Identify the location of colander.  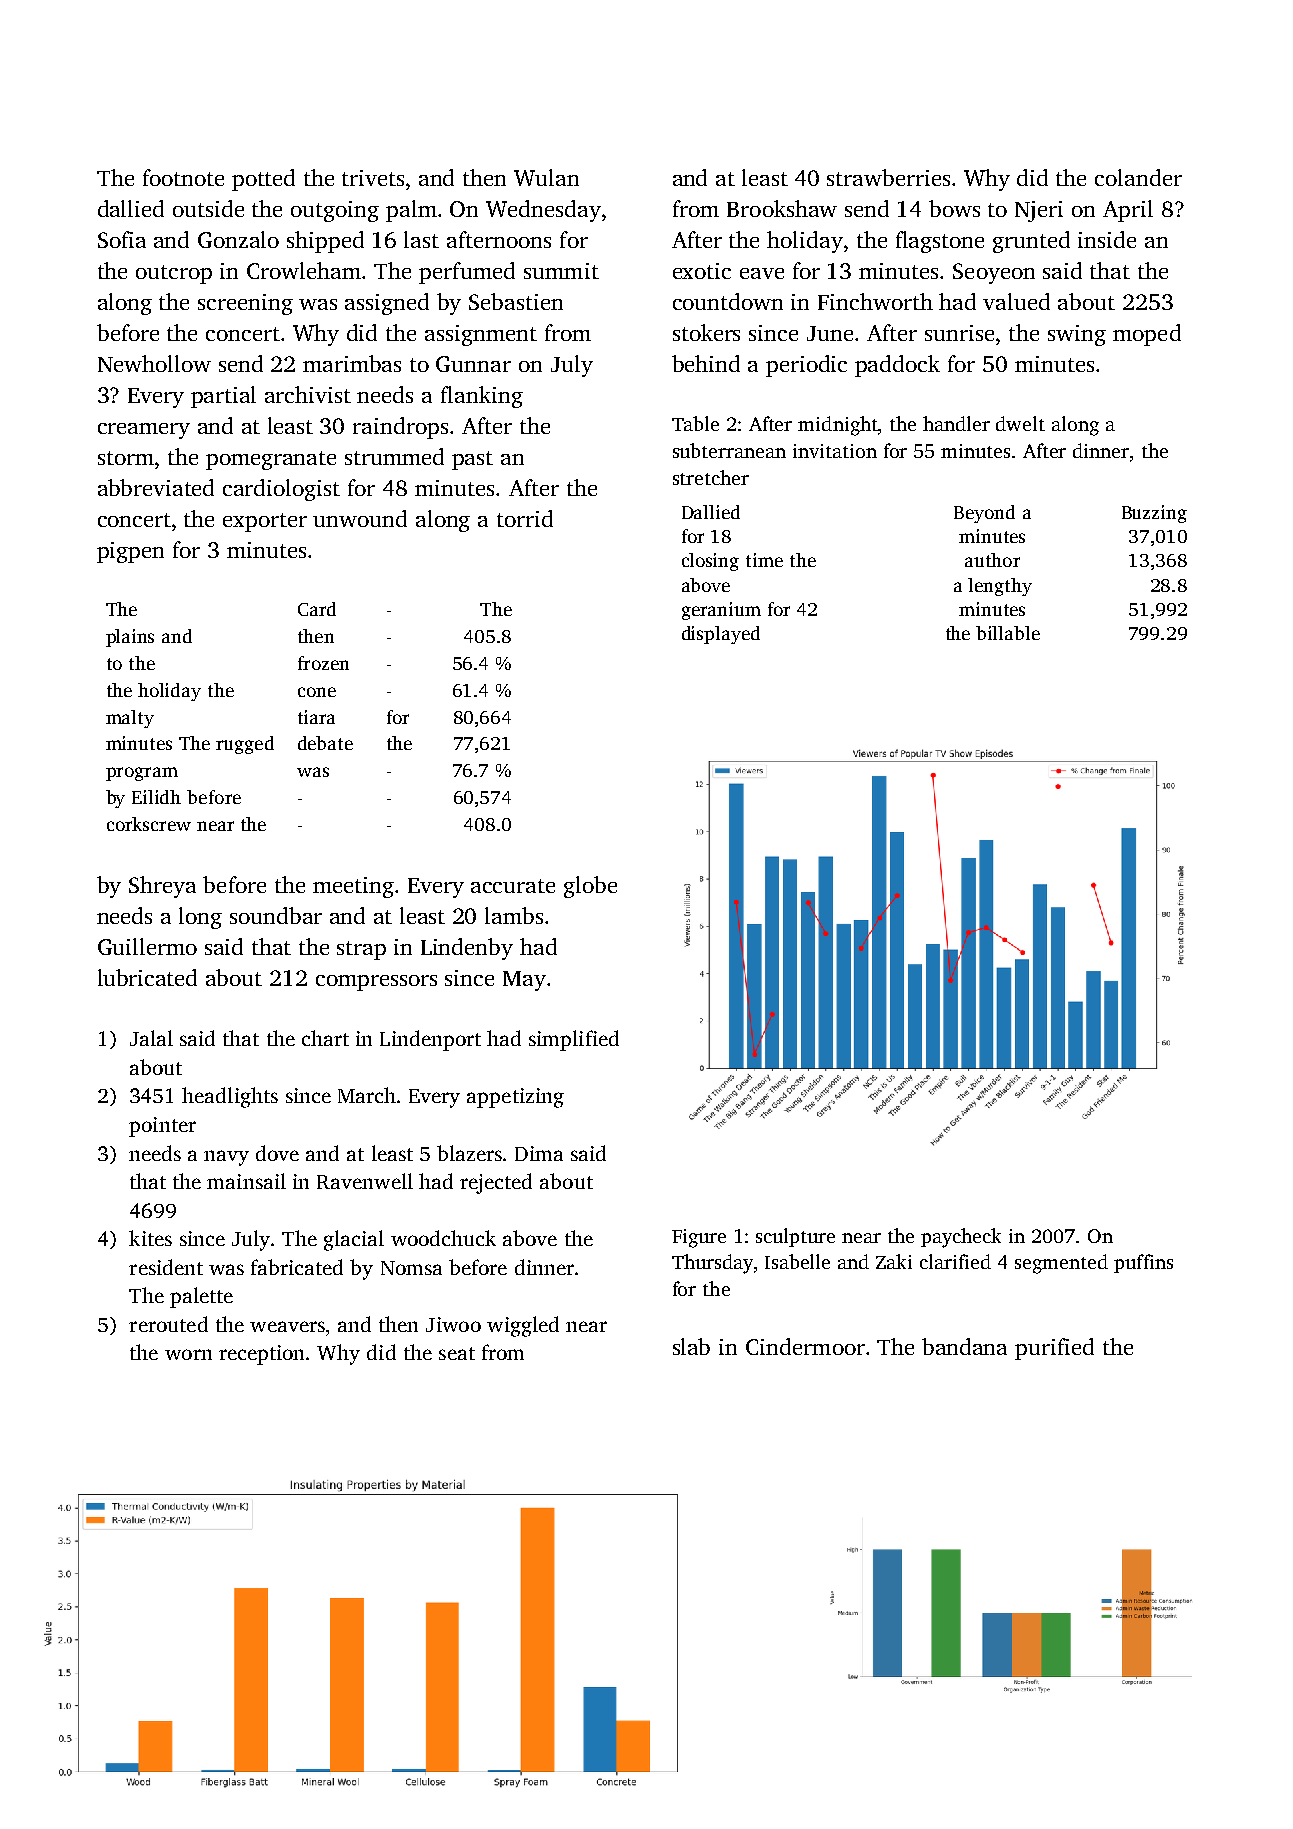
(1138, 177).
